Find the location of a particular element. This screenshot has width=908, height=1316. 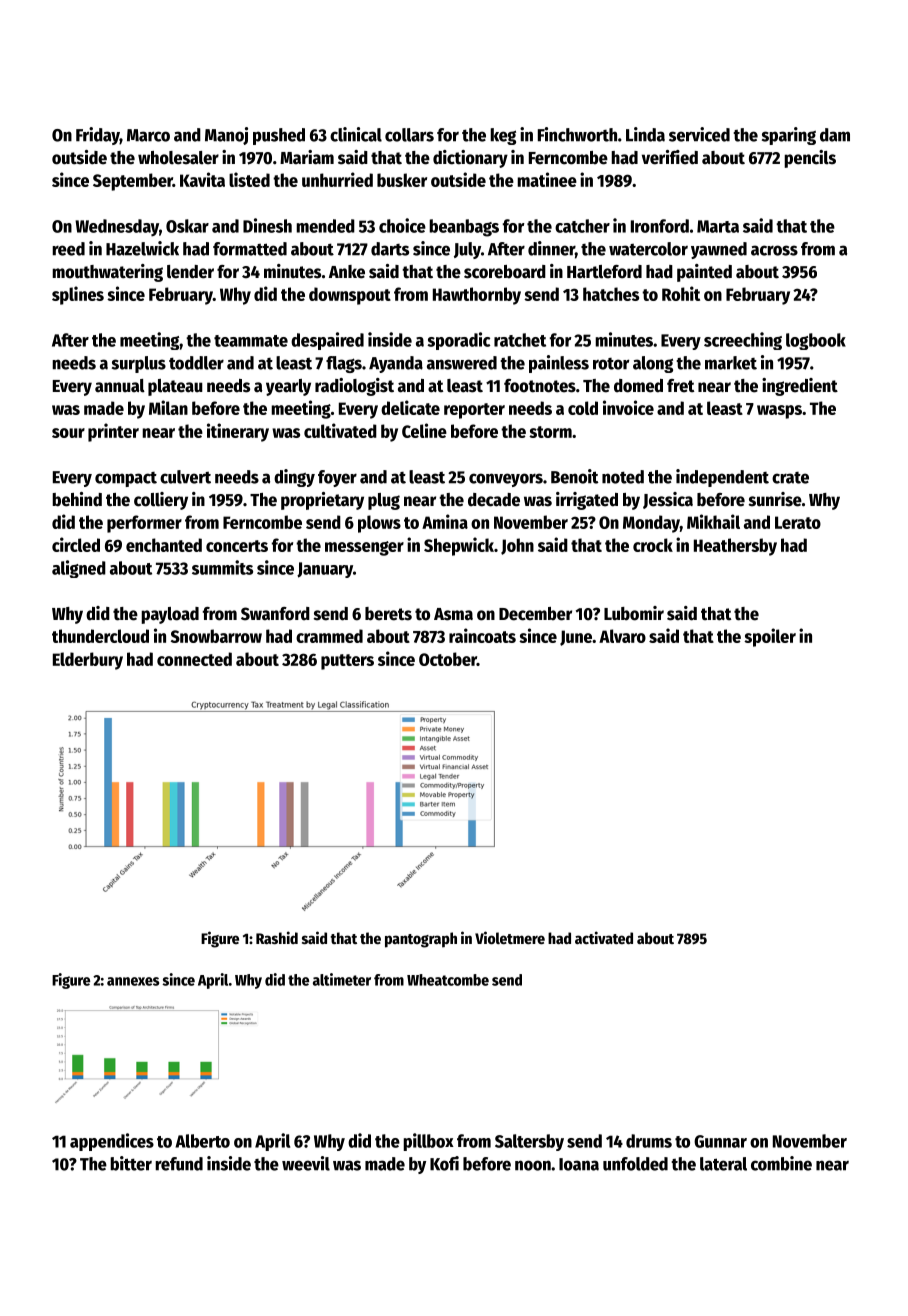

pencils is located at coordinates (810, 159).
